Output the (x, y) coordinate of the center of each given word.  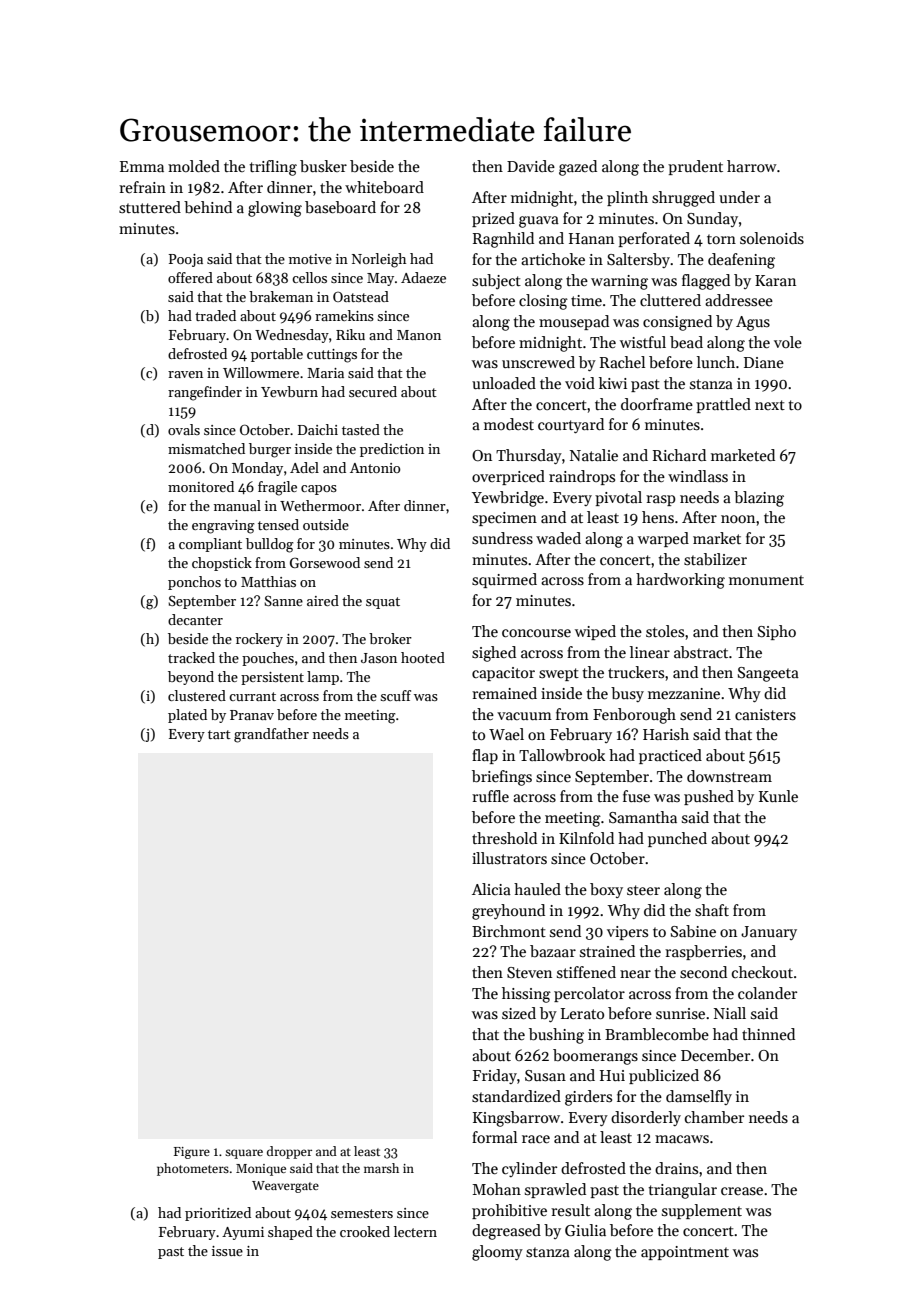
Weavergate (285, 1187)
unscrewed (538, 362)
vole (788, 342)
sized (519, 1013)
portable (277, 355)
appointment (685, 1253)
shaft (712, 910)
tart (219, 734)
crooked (365, 1231)
